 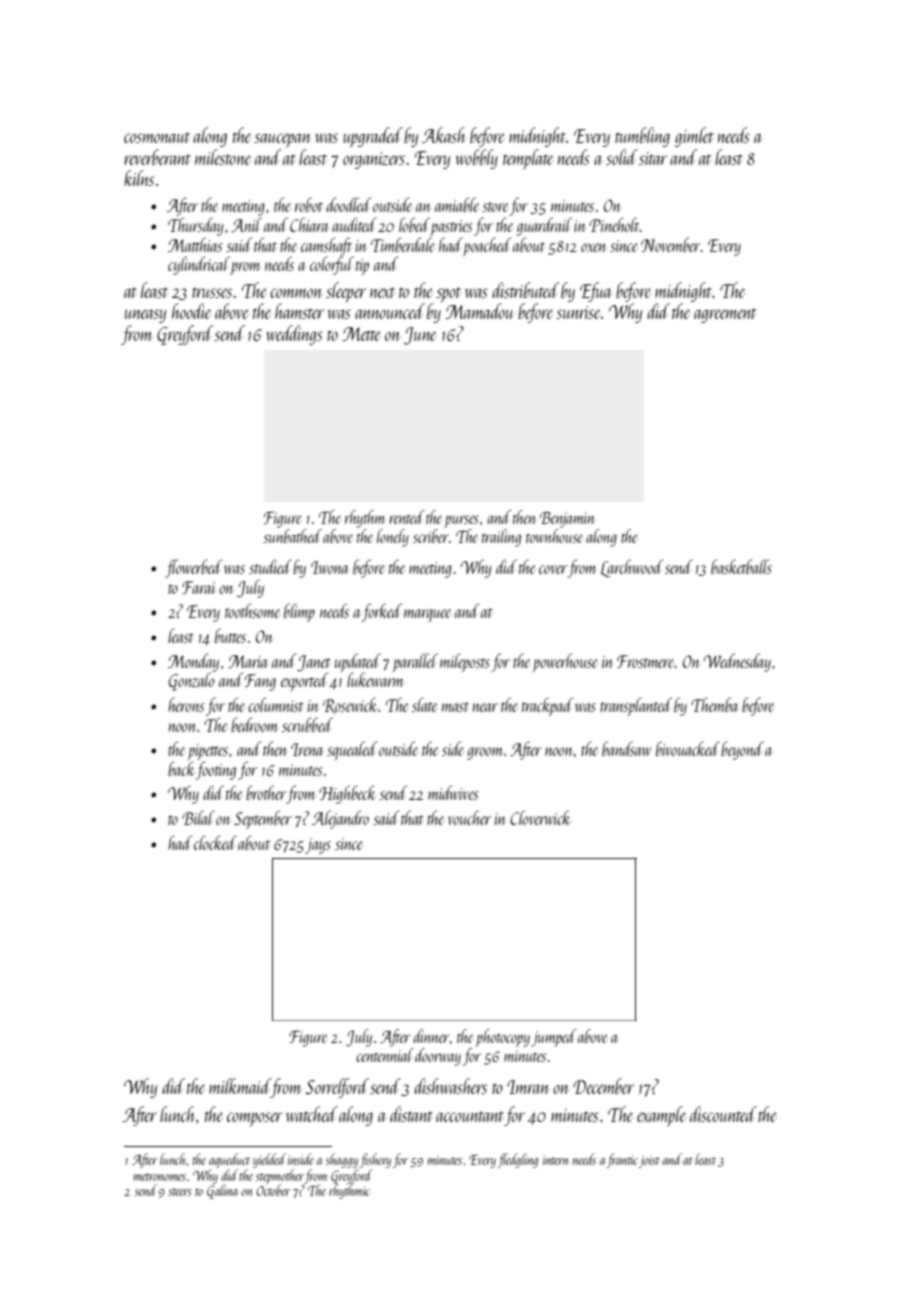 I want to click on studied, so click(x=270, y=566).
